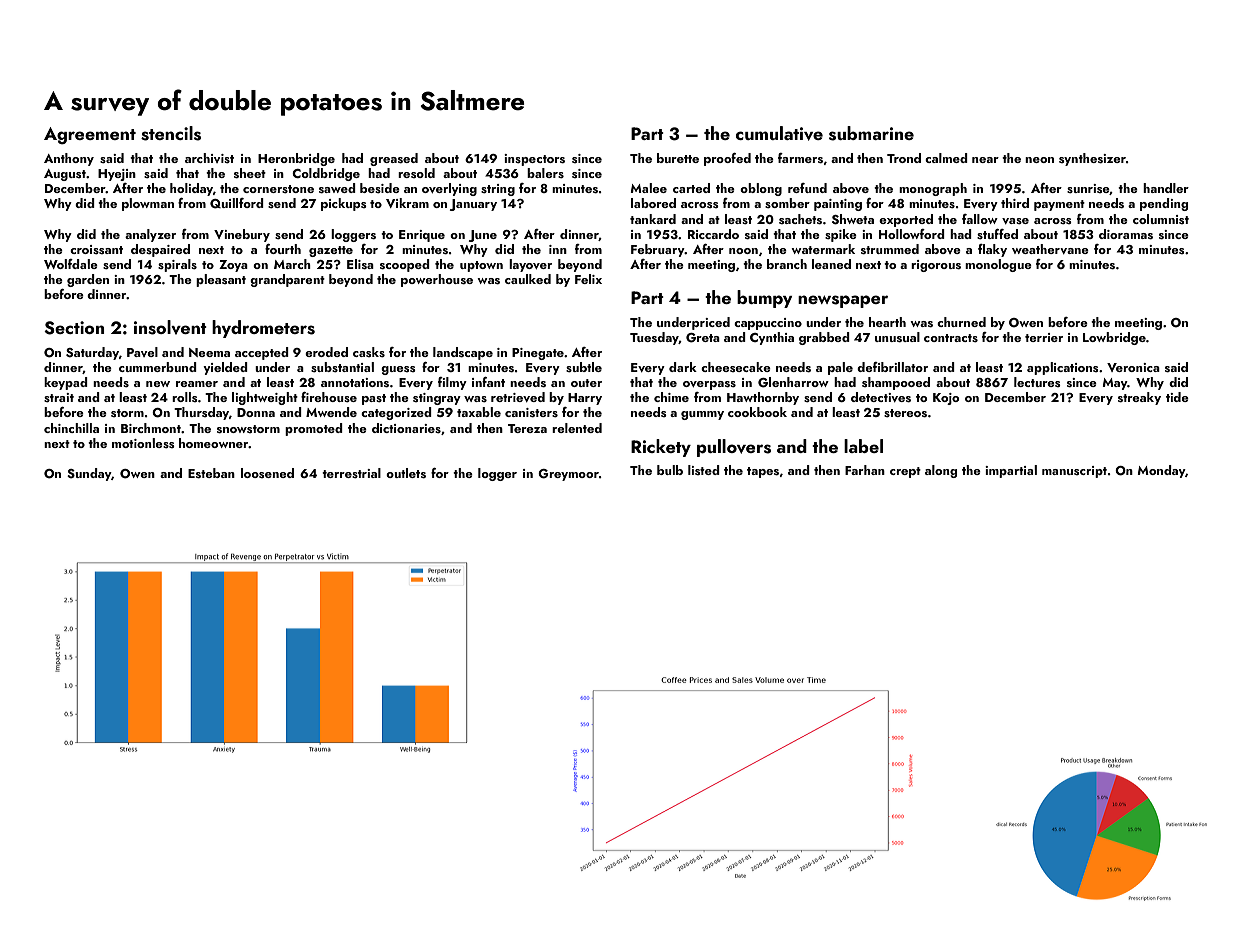 This document has width=1233, height=952. What do you see at coordinates (1092, 159) in the document?
I see `synthesizer` at bounding box center [1092, 159].
